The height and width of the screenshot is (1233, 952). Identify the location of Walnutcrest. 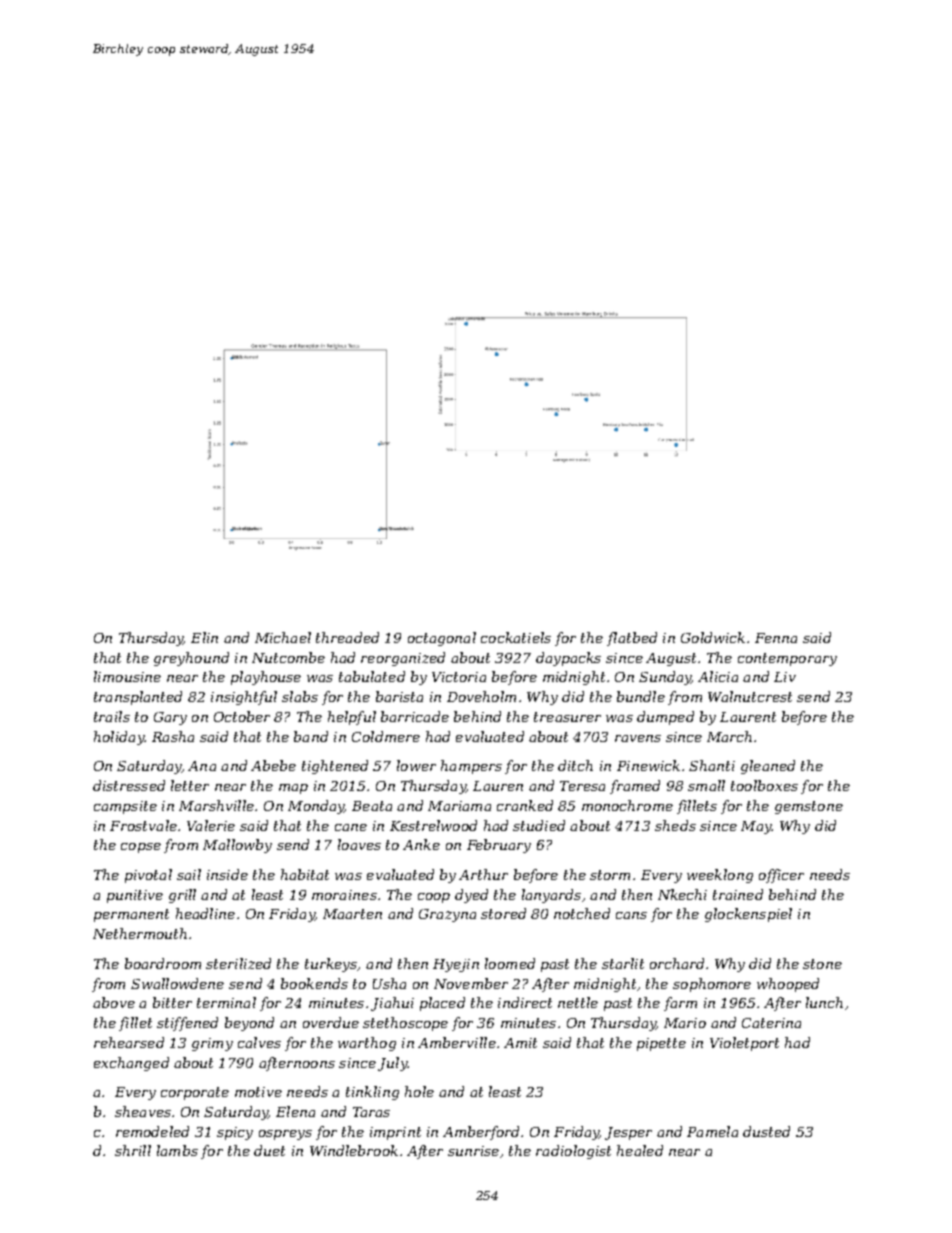
(750, 696).
